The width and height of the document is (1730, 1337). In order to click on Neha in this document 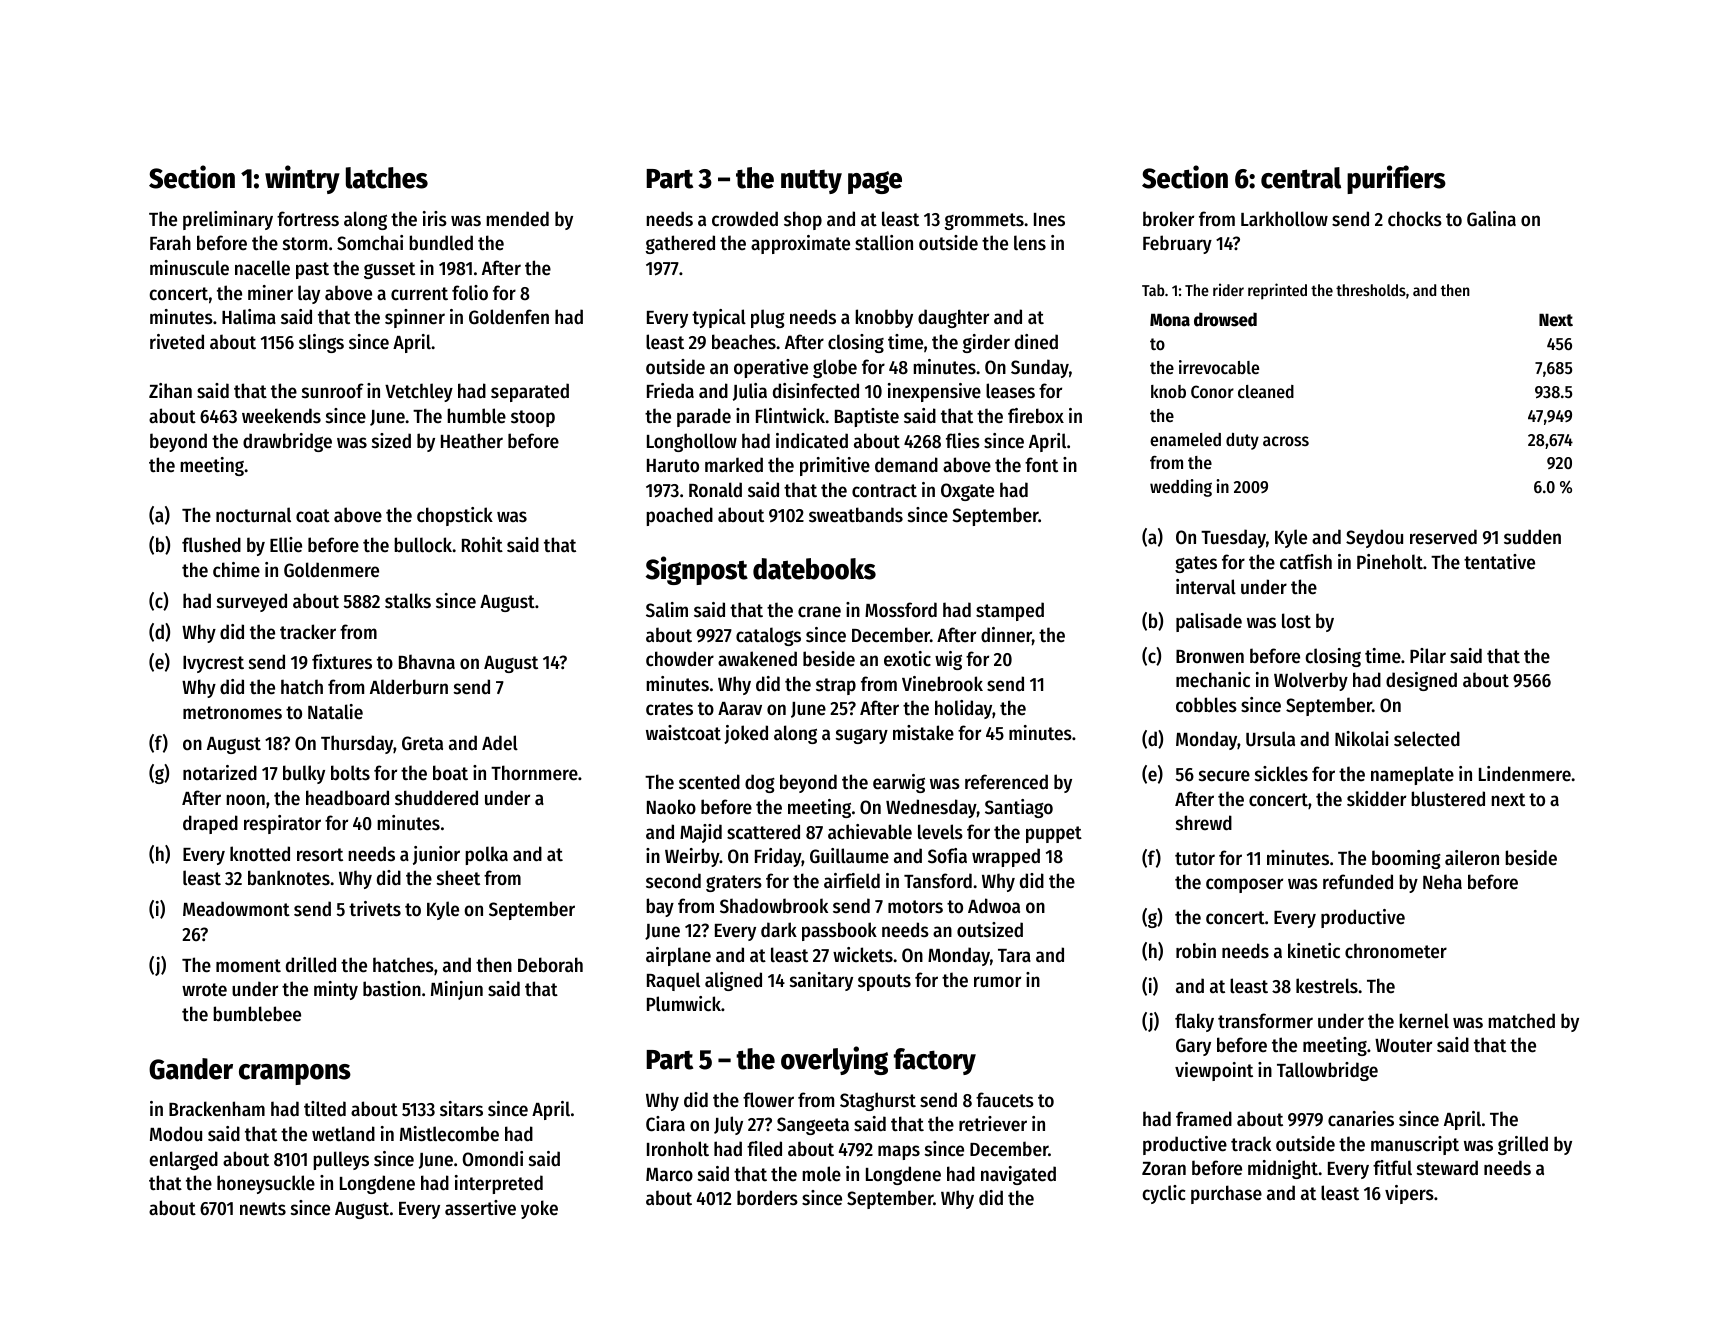, I will do `click(1442, 882)`.
